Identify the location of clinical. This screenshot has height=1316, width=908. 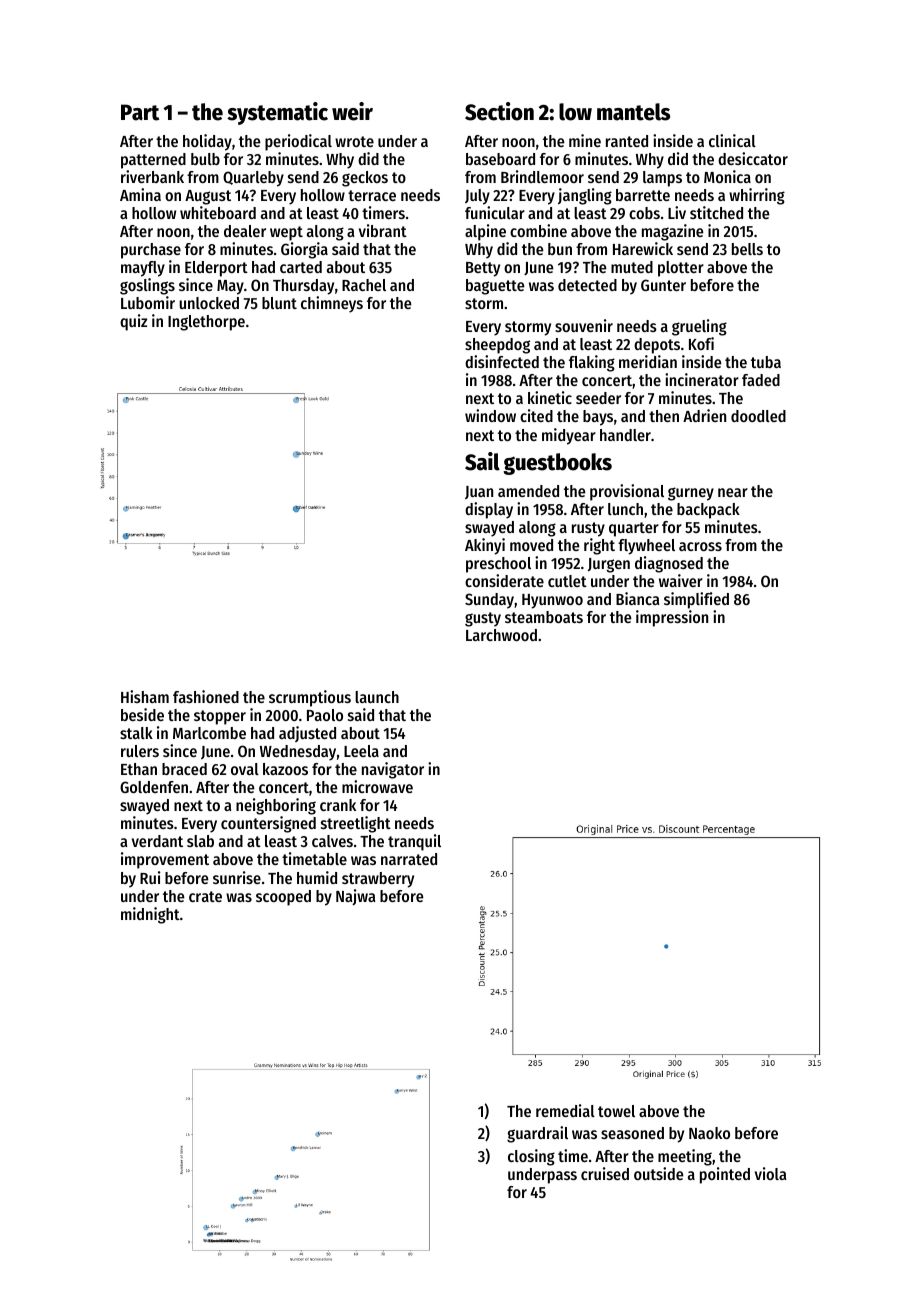
(732, 140).
